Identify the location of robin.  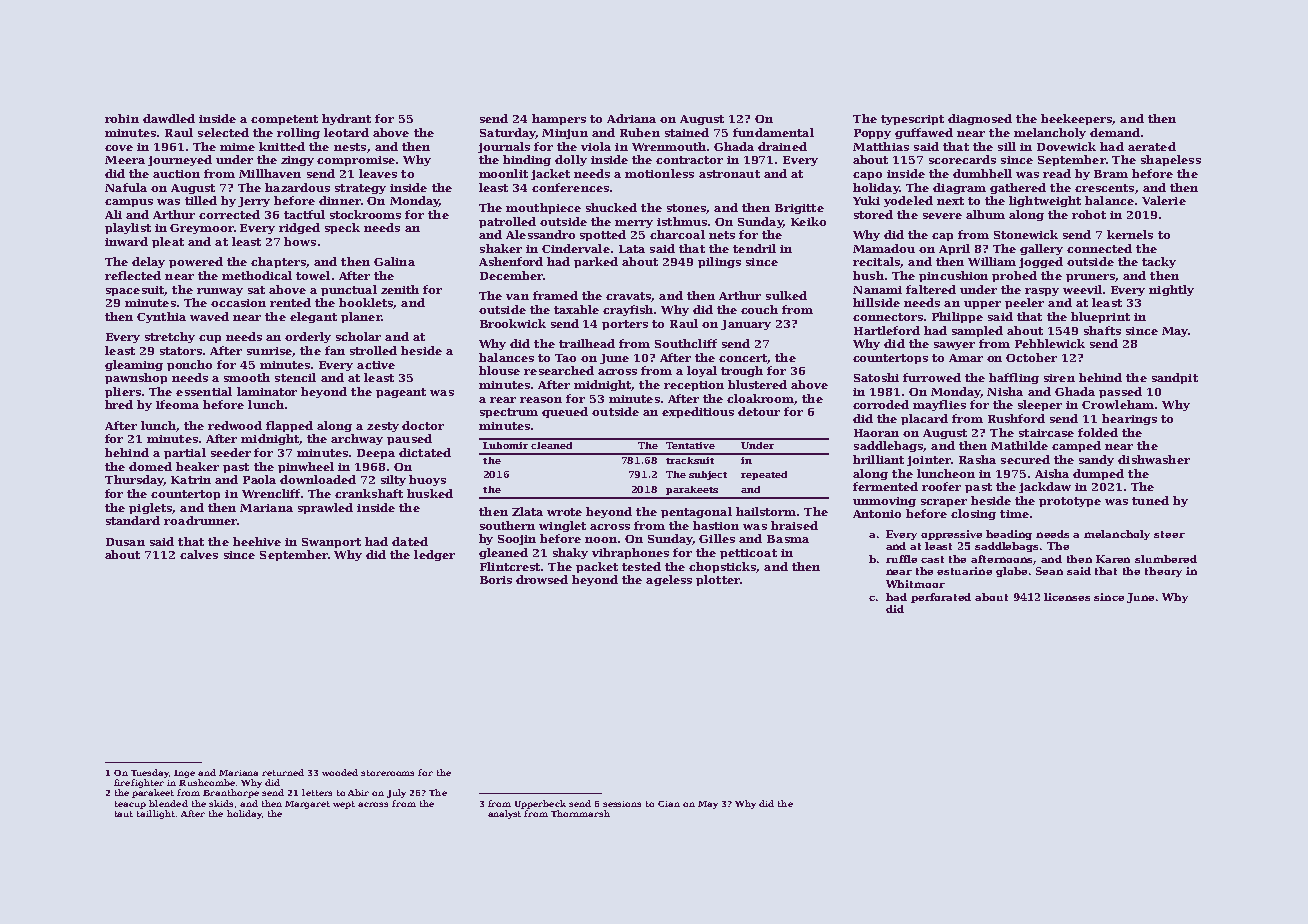
(122, 118).
